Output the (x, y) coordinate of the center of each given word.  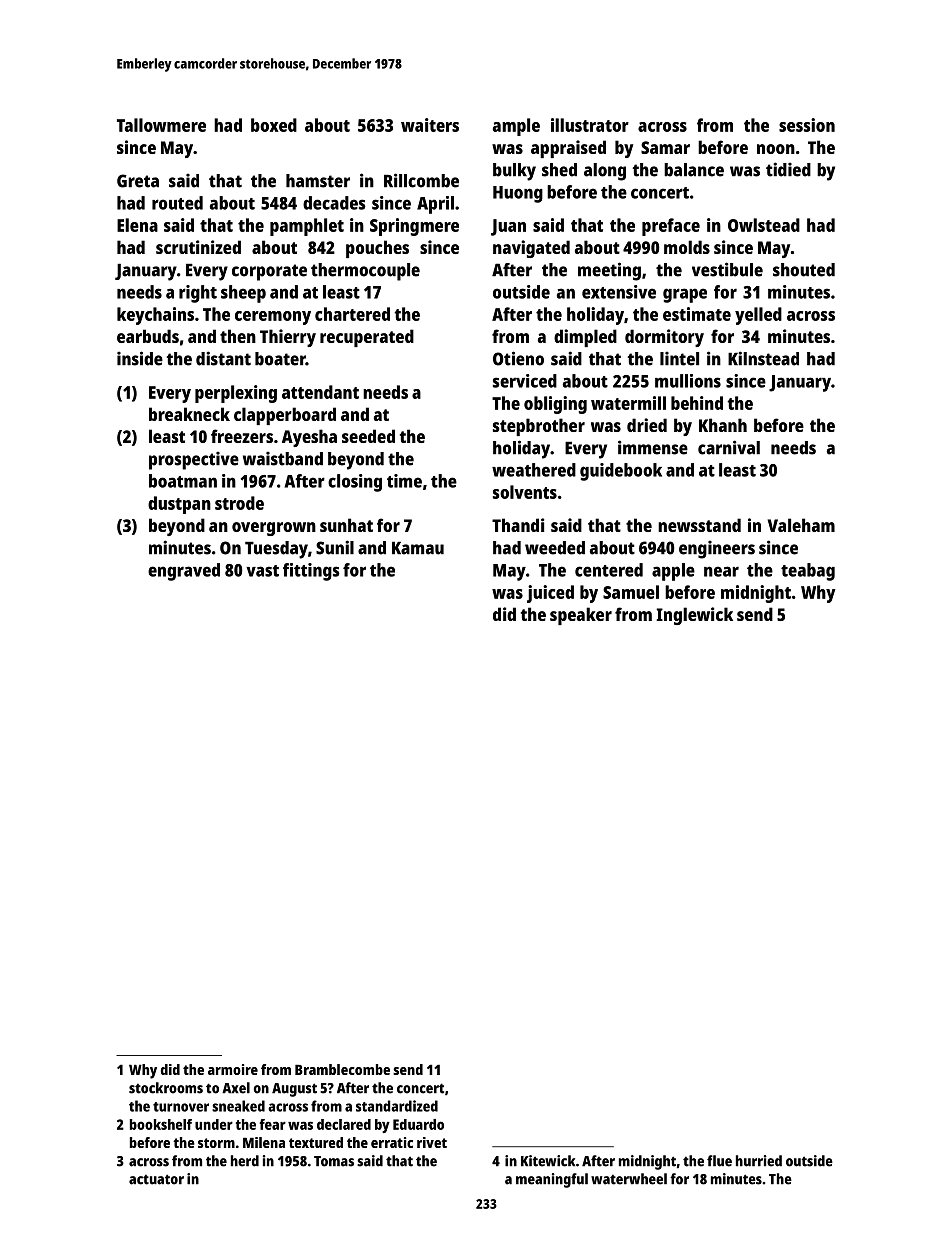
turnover (181, 1107)
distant (223, 358)
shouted (804, 270)
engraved (184, 572)
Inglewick (694, 616)
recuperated (367, 338)
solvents (525, 492)
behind (697, 403)
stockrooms (166, 1088)
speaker (581, 616)
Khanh (723, 425)
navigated (531, 249)
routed (177, 203)
